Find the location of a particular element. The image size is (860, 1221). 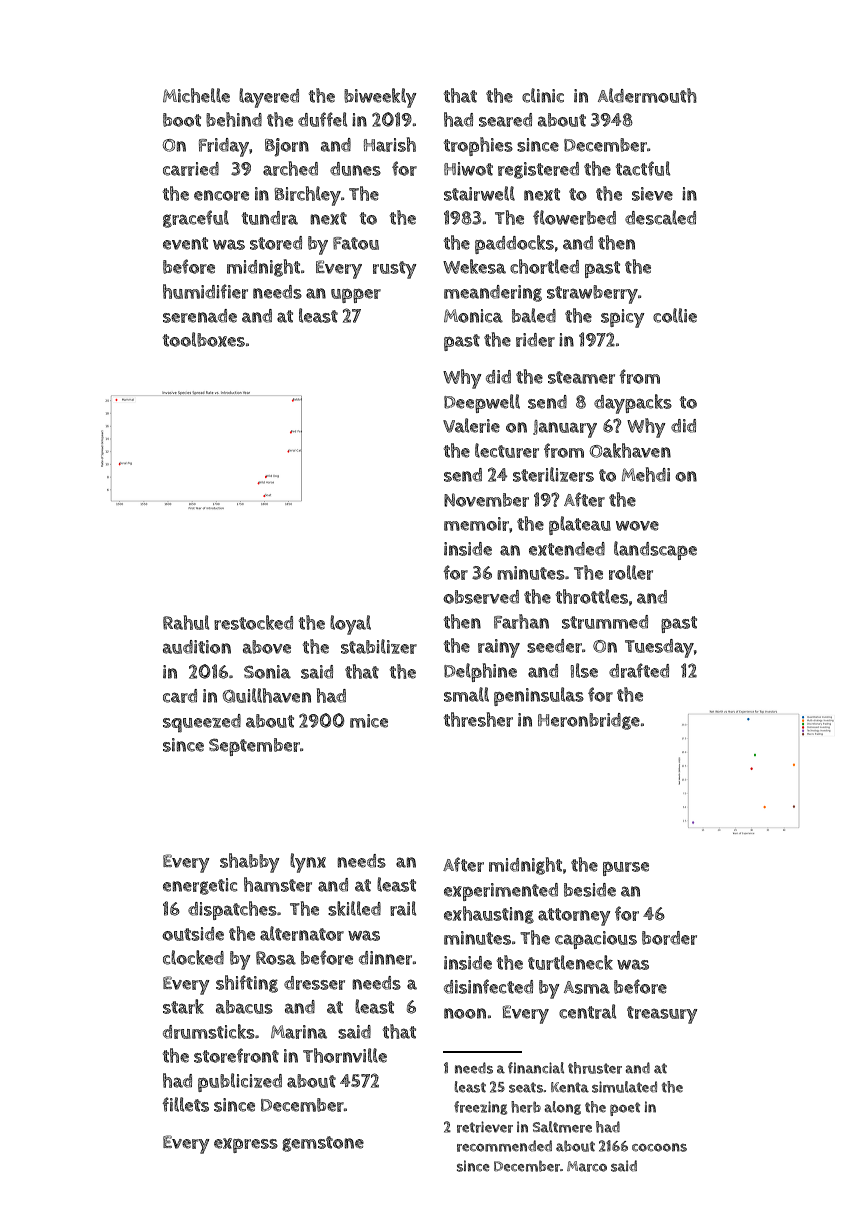

Michelle is located at coordinates (196, 95).
